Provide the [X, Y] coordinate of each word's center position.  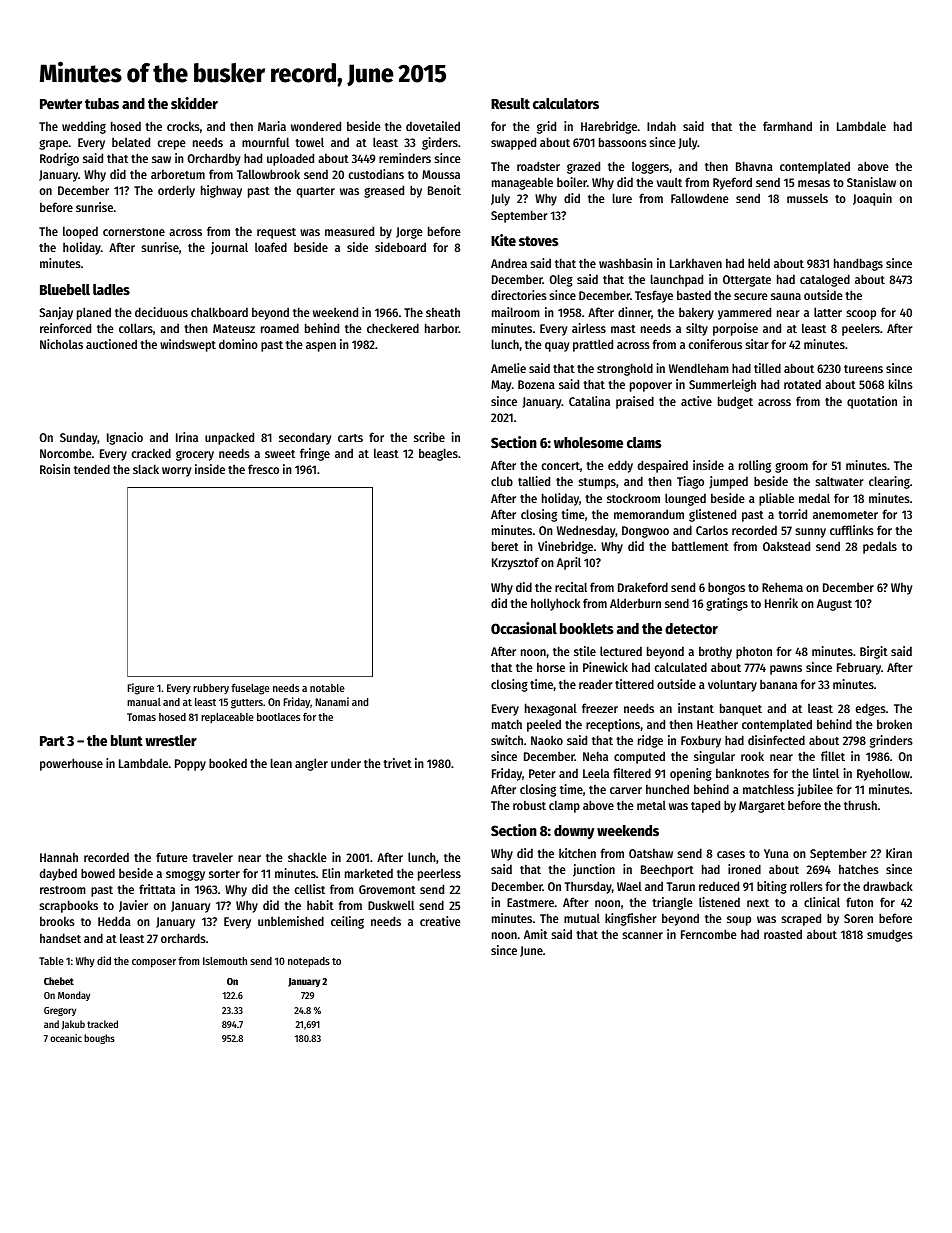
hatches [859, 869]
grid [546, 127]
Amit [536, 934]
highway [221, 191]
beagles [438, 454]
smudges [890, 935]
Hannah [59, 857]
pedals [880, 547]
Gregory [60, 1011]
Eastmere [530, 902]
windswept [188, 345]
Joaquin [872, 199]
